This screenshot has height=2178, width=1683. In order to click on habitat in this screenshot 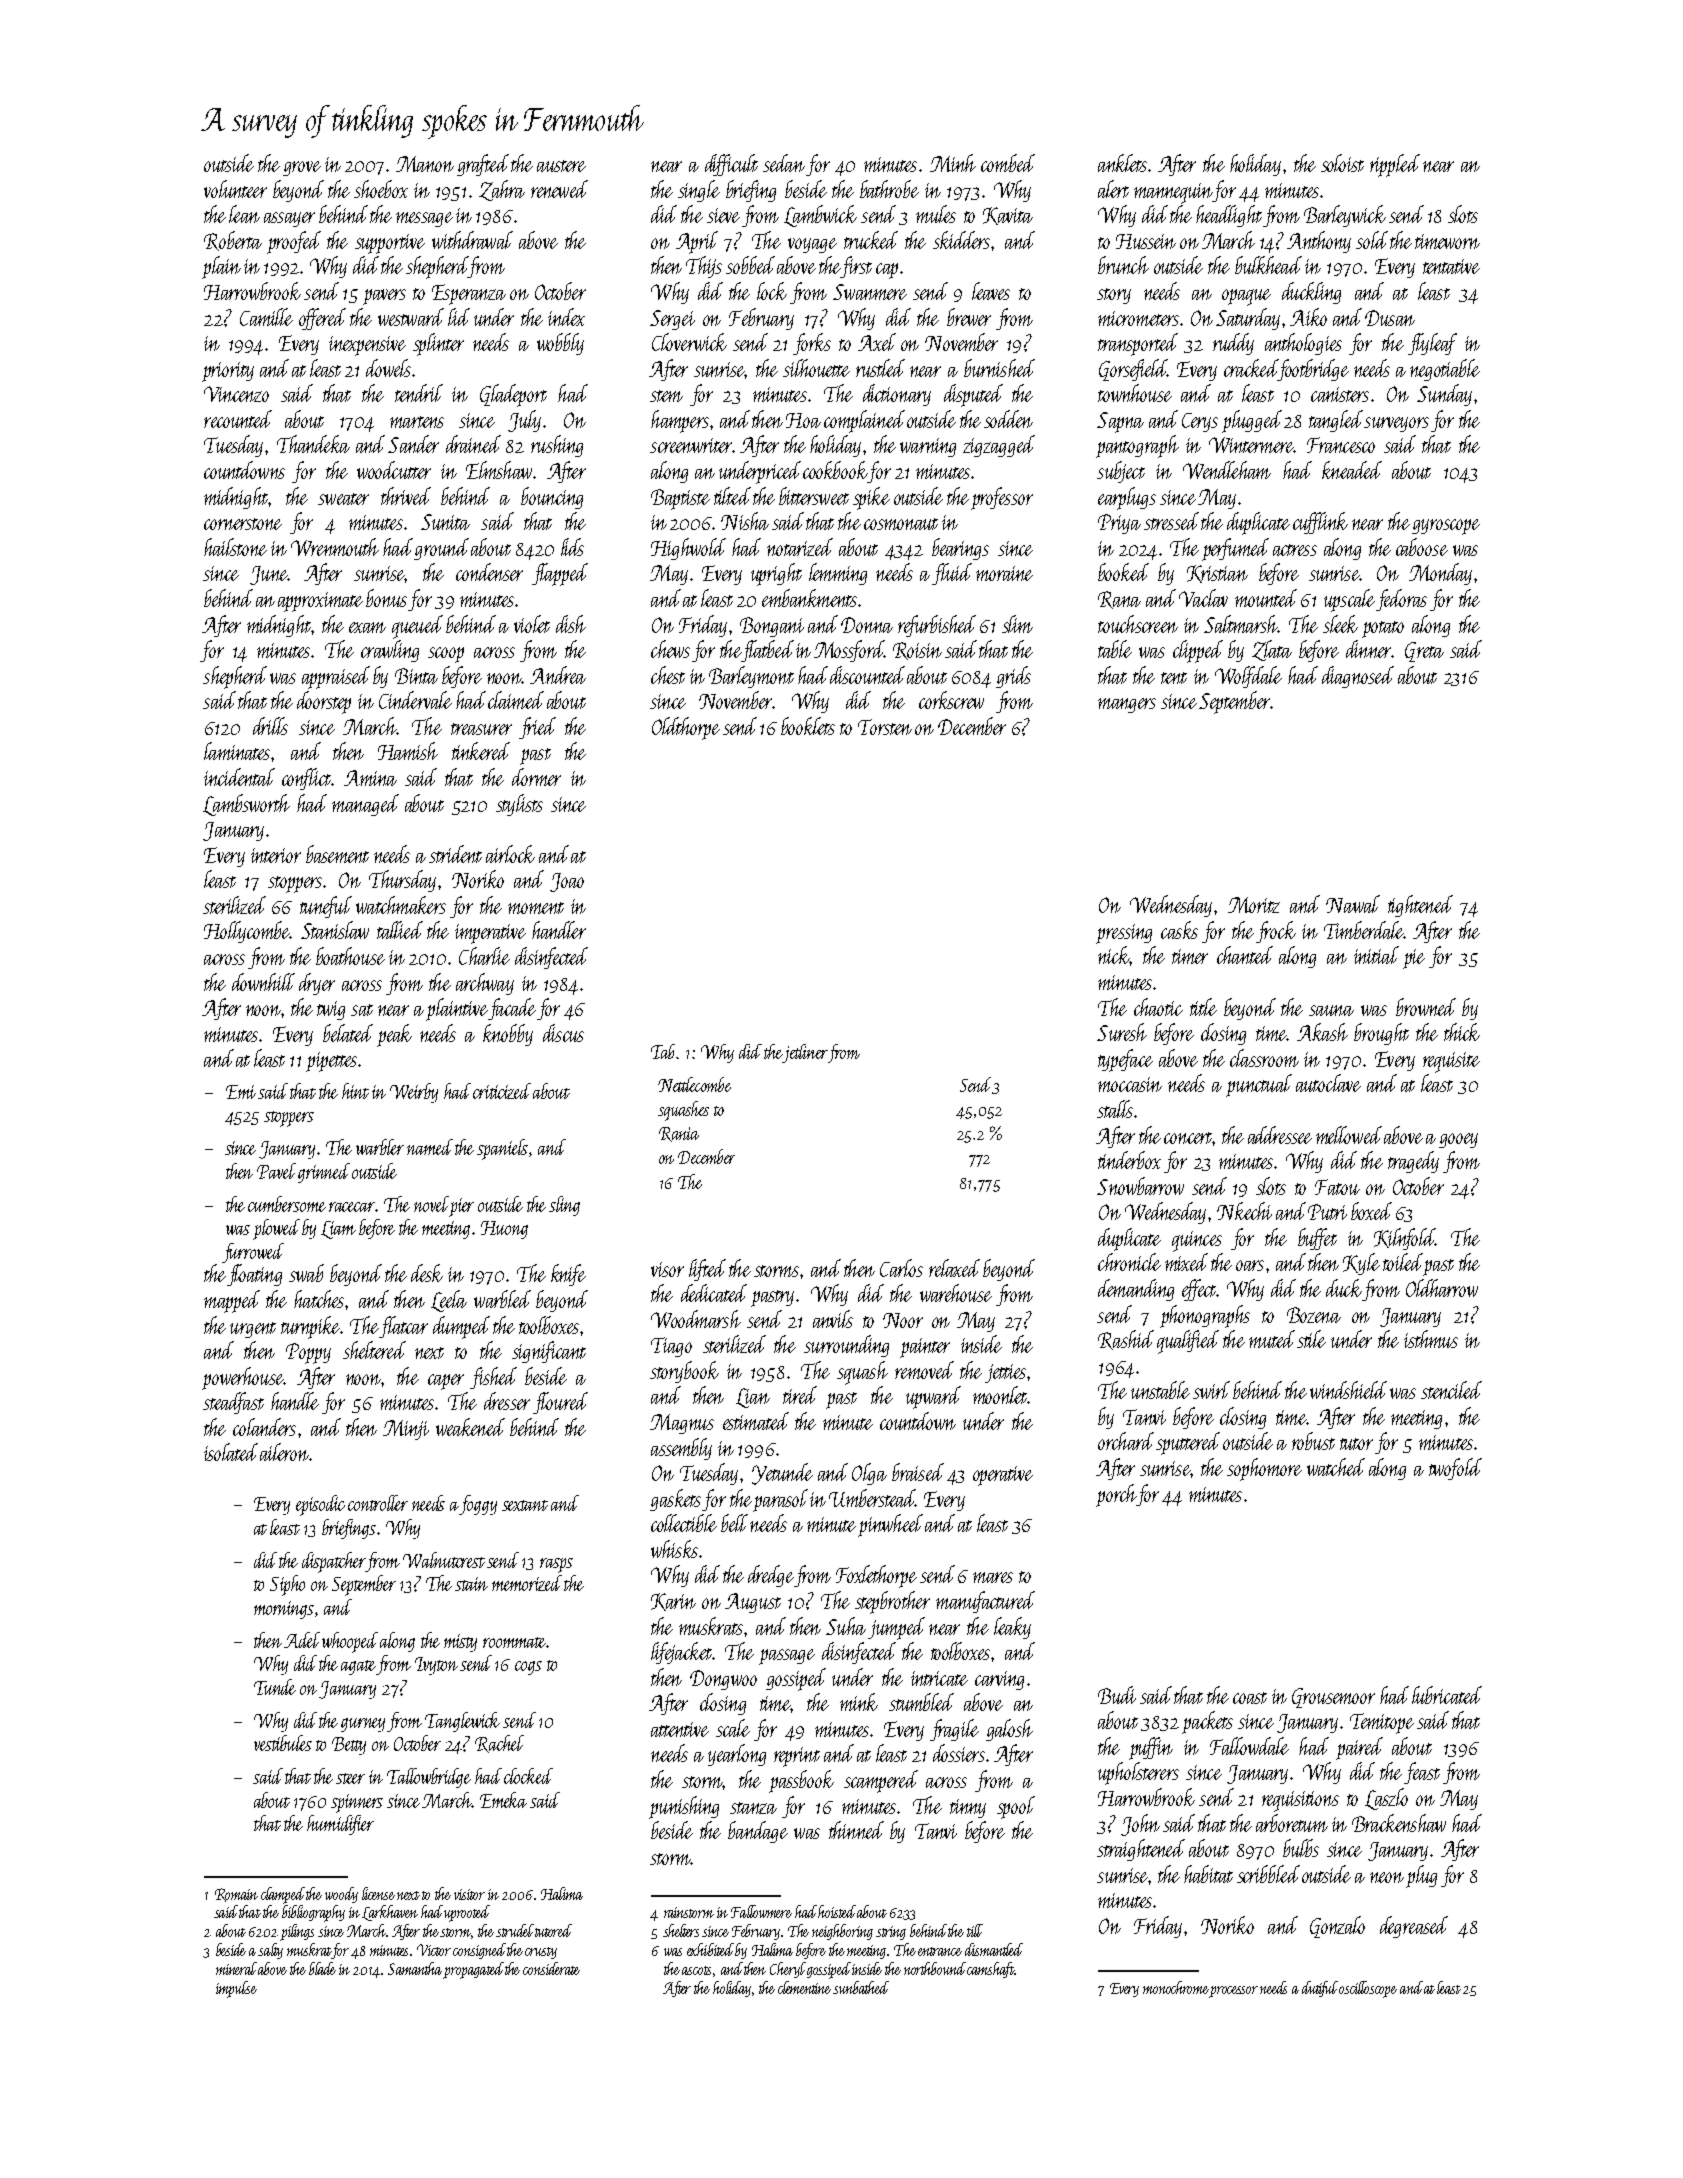, I will do `click(1208, 1874)`.
